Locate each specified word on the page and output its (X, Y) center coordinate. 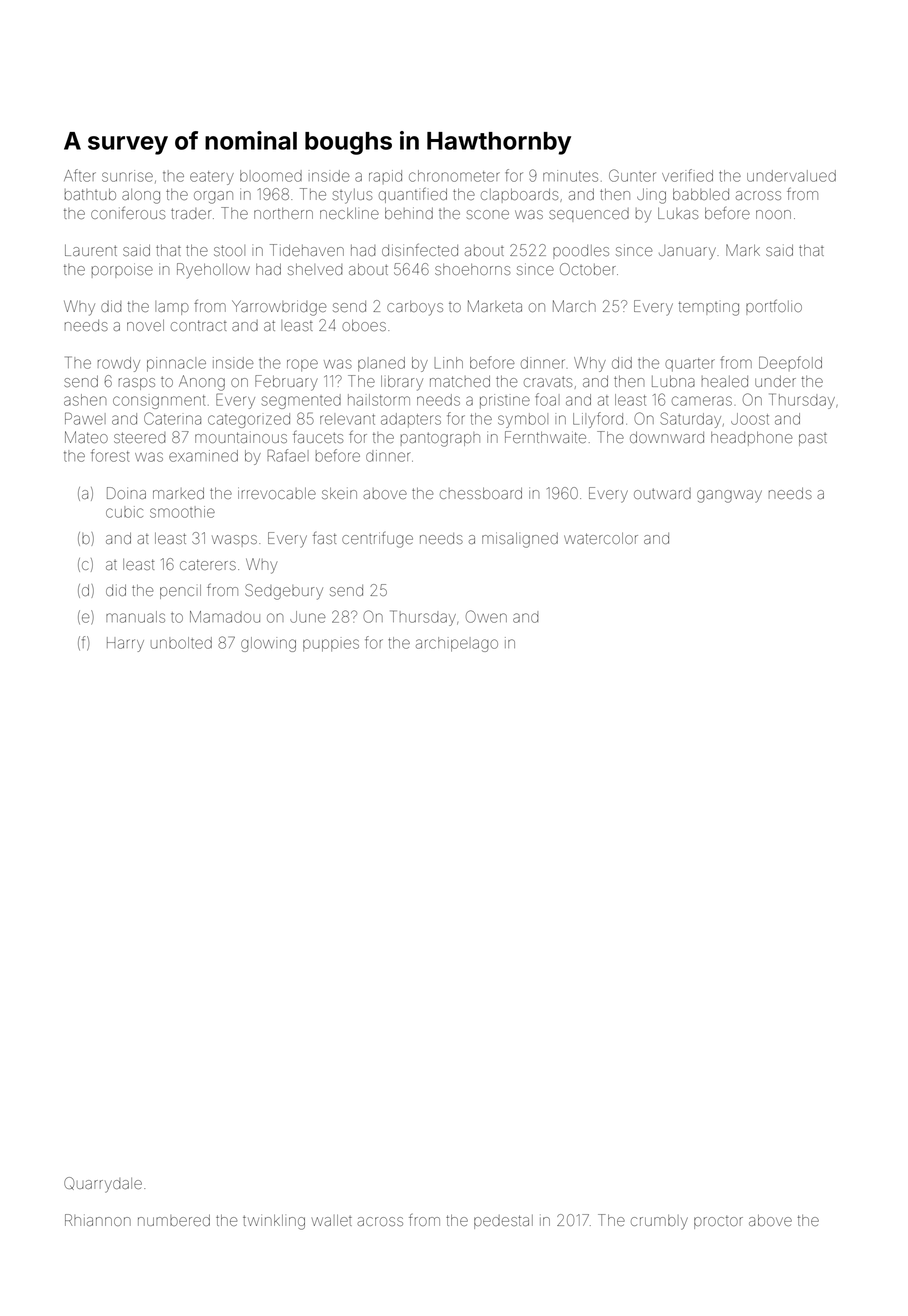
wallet (332, 1220)
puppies (331, 645)
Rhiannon (98, 1220)
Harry (125, 644)
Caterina (172, 418)
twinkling (274, 1222)
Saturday (690, 420)
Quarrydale (103, 1185)
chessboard (481, 493)
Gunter (632, 175)
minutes (570, 176)
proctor (718, 1222)
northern (283, 213)
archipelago (457, 644)
